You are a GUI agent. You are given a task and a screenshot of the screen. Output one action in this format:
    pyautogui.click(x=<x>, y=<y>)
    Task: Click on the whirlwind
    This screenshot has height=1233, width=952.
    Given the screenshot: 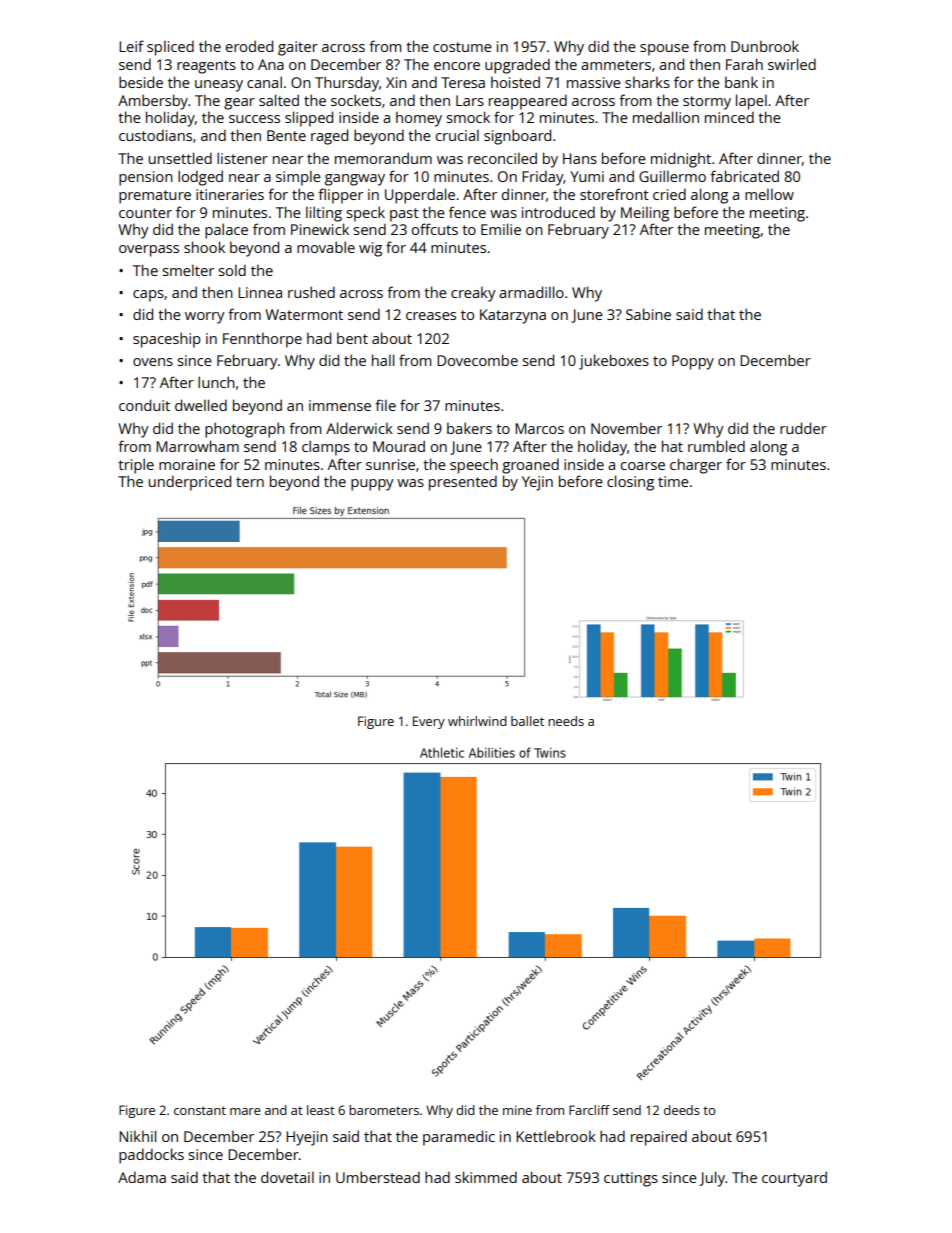 What is the action you would take?
    pyautogui.click(x=477, y=721)
